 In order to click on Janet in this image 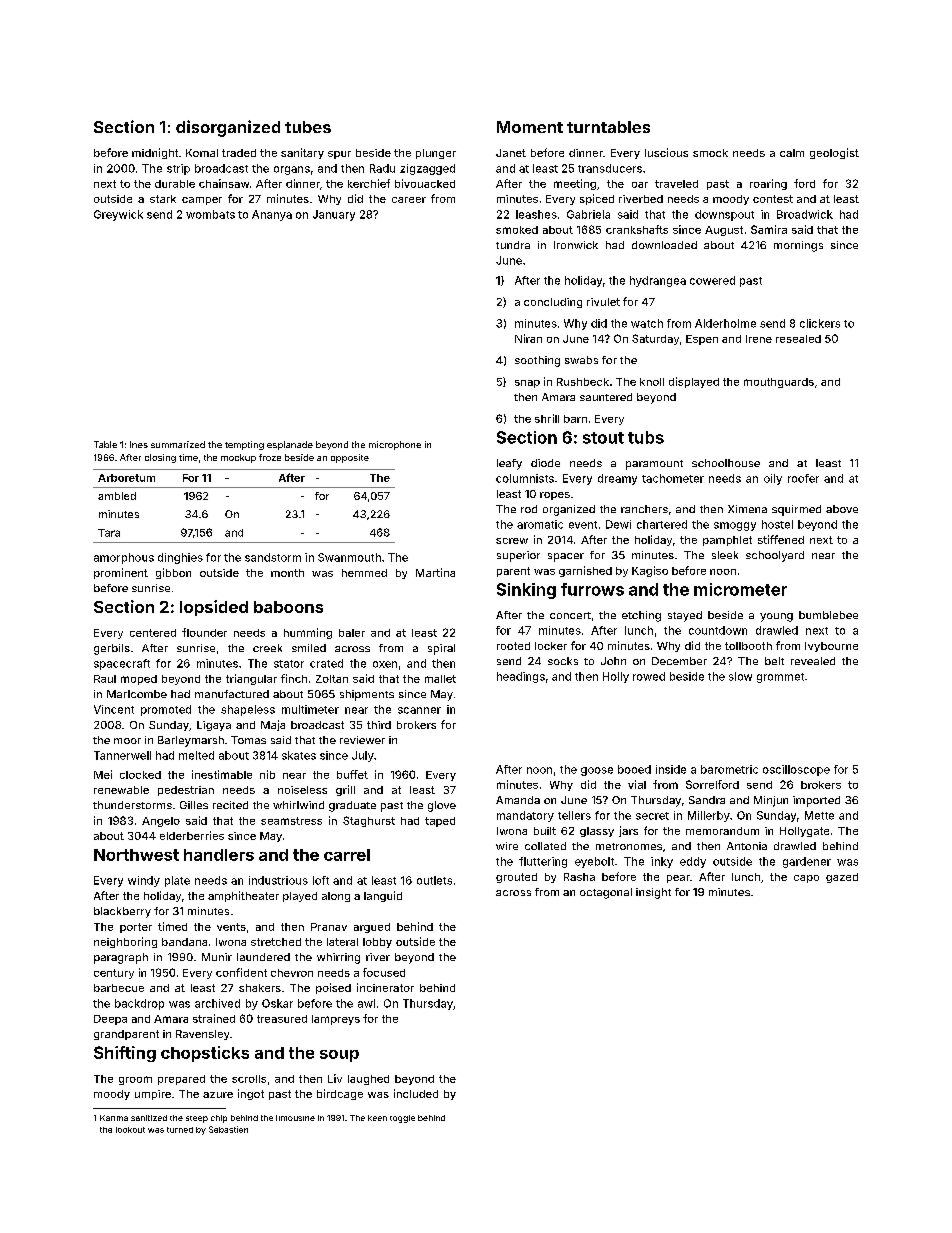, I will do `click(511, 153)`.
